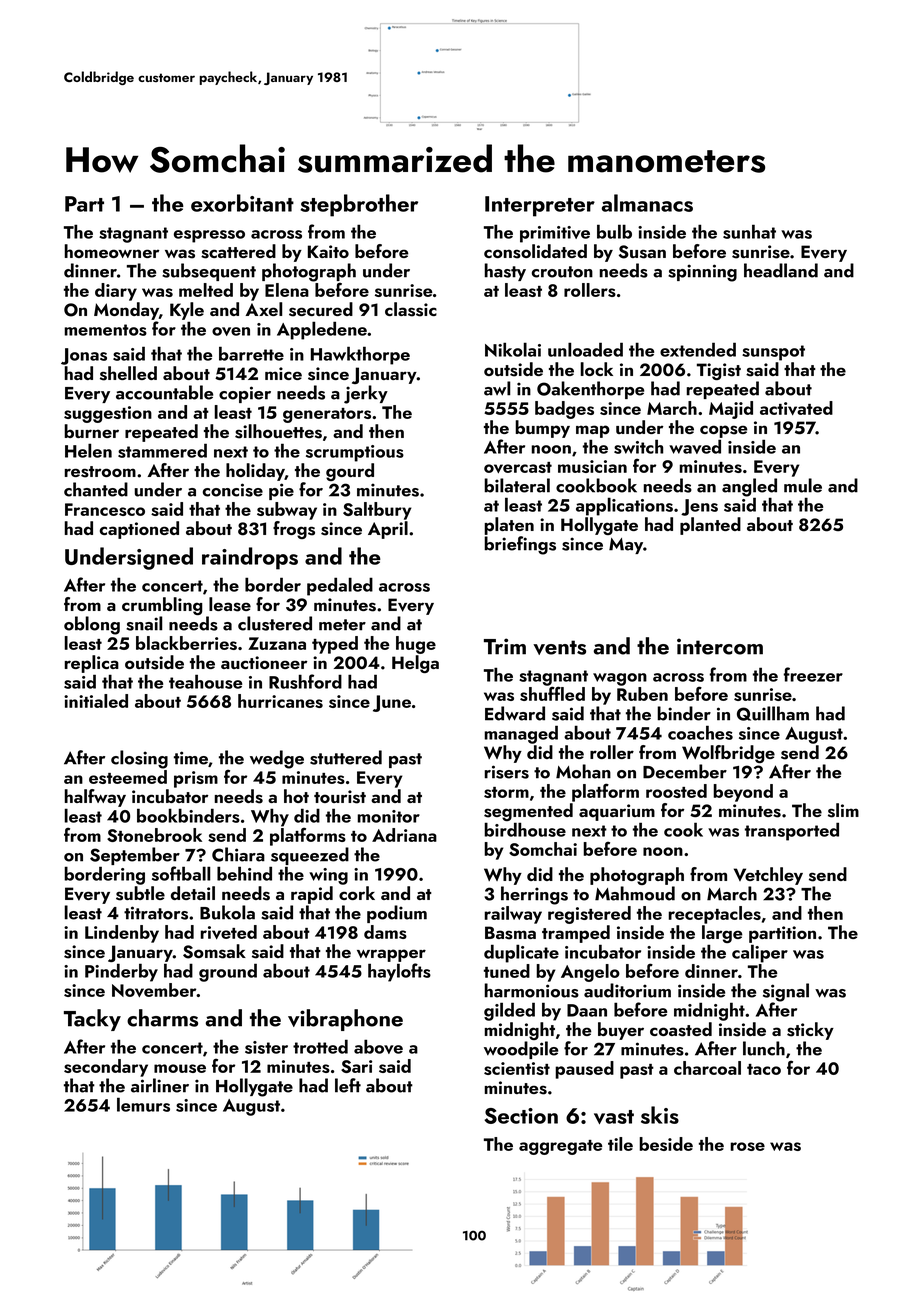  What do you see at coordinates (242, 203) in the document?
I see `exorbitant` at bounding box center [242, 203].
